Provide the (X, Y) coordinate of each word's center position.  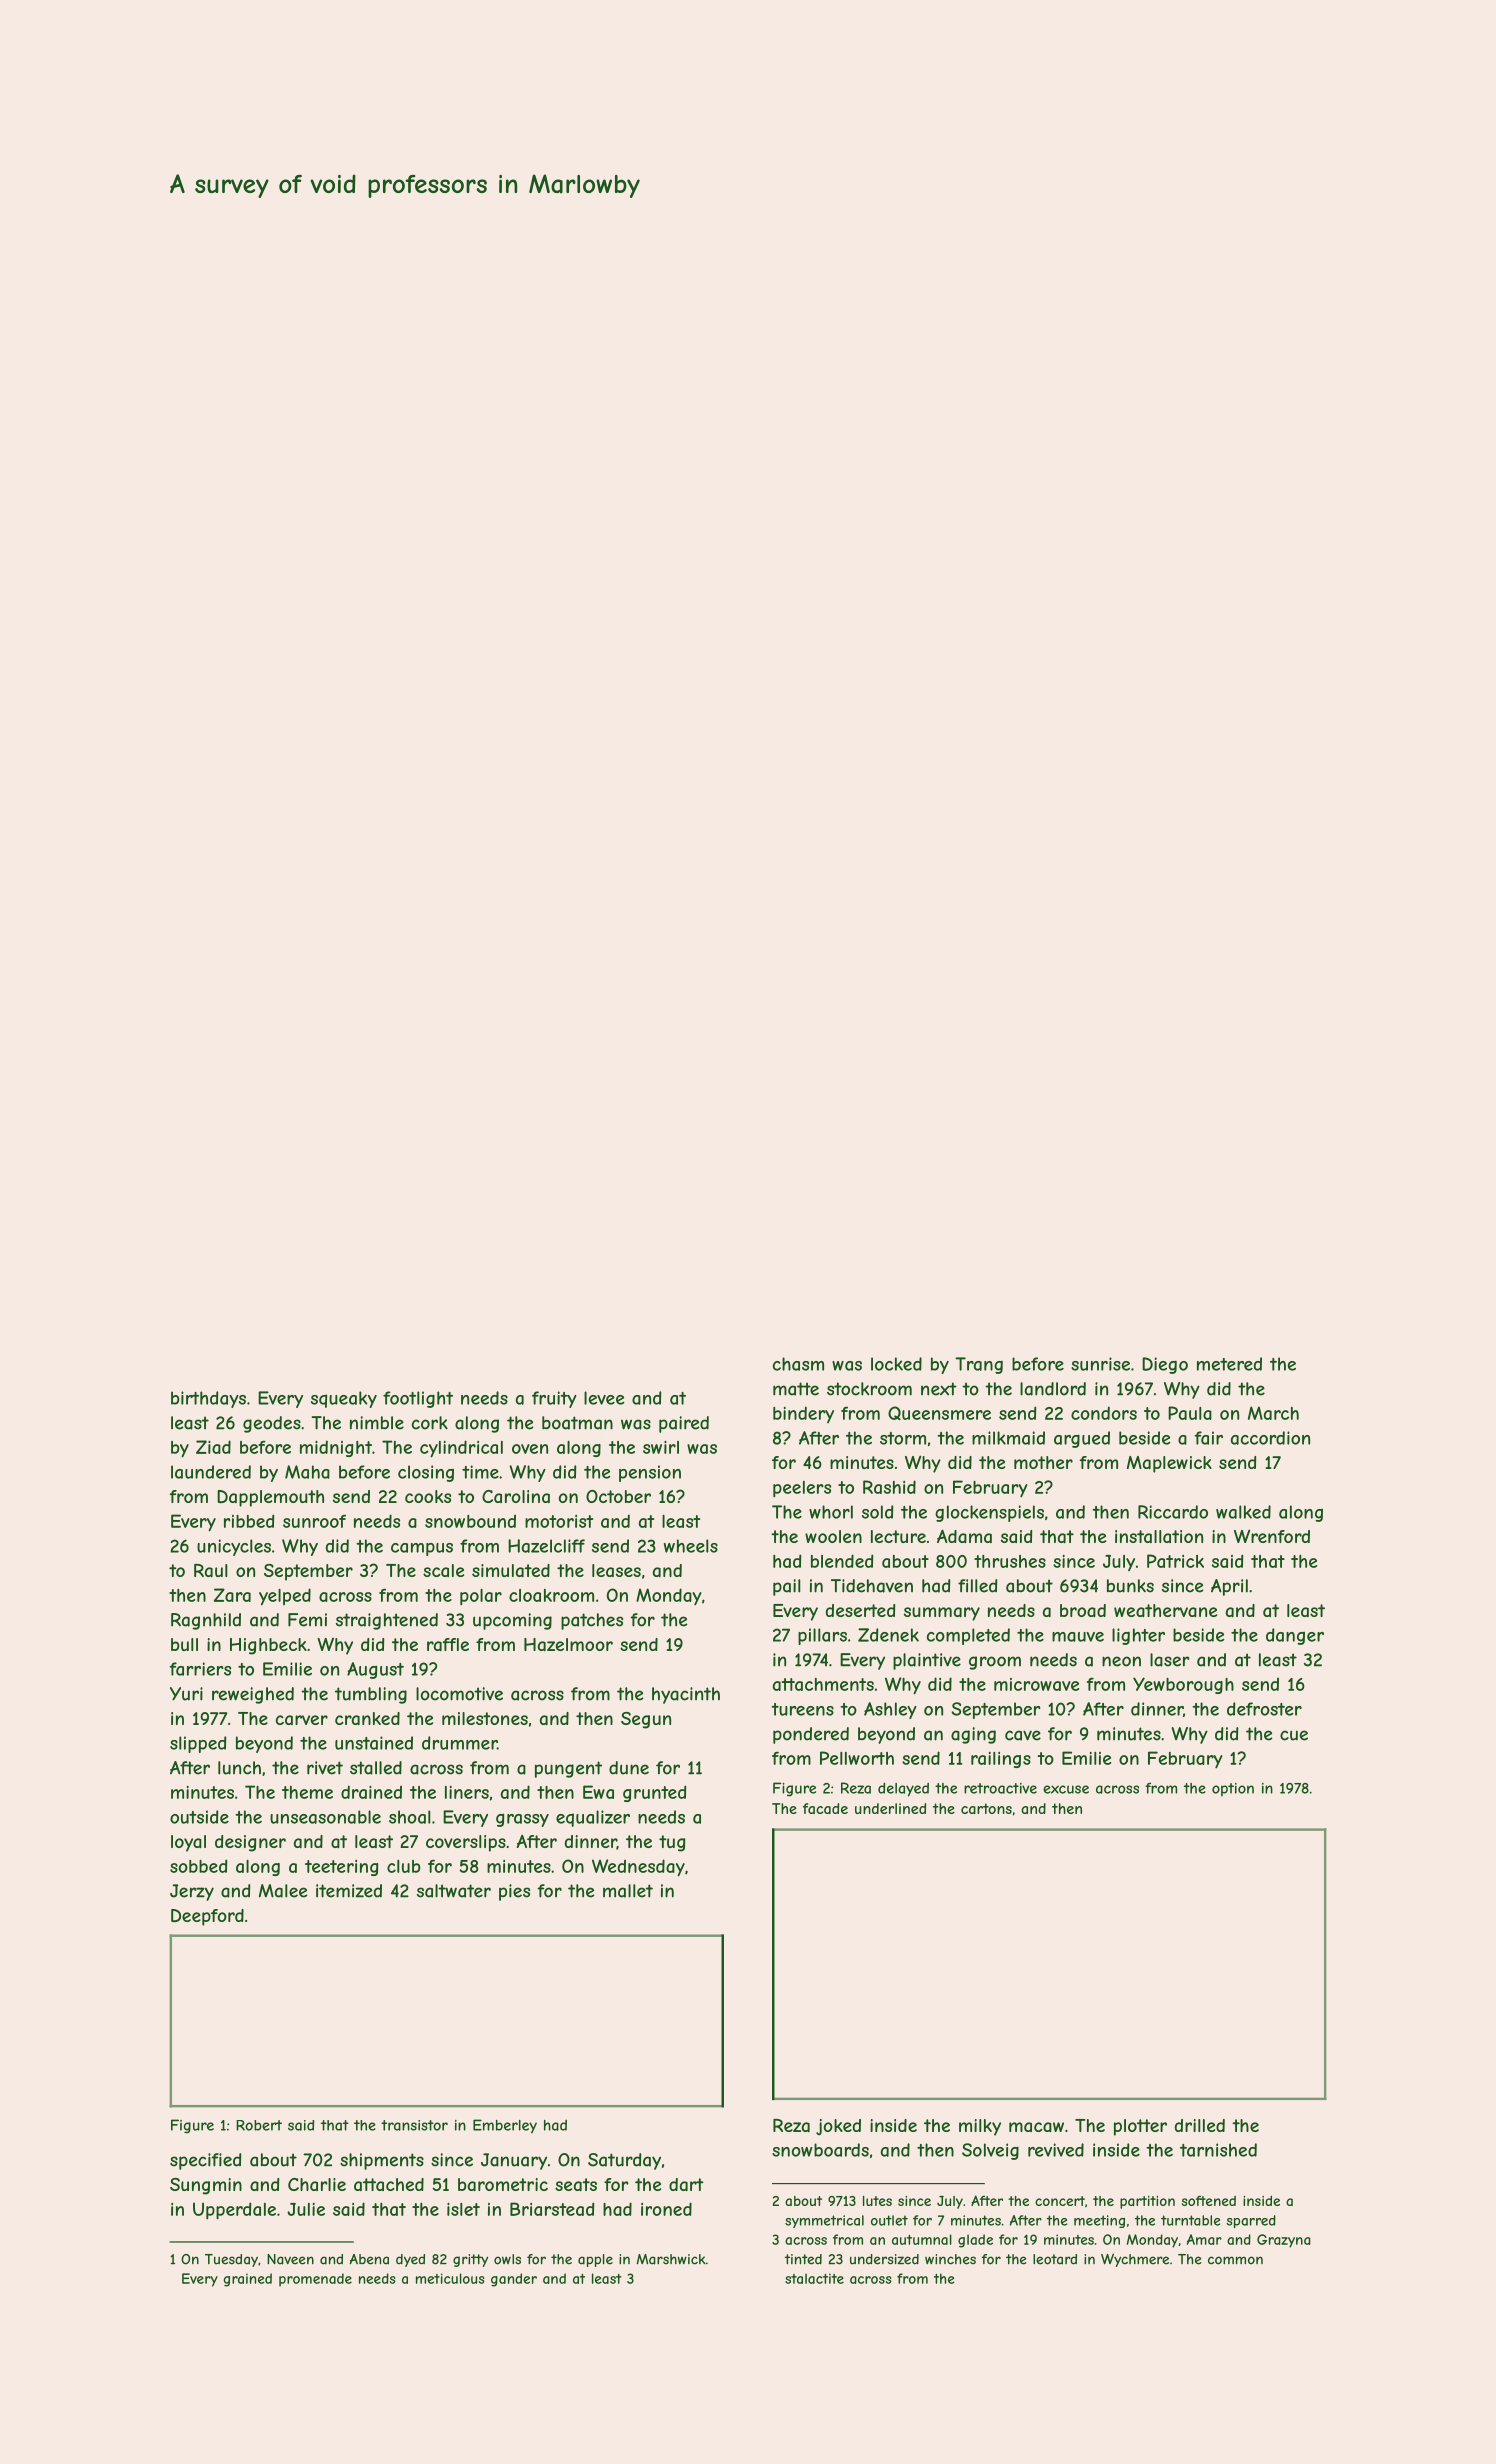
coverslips (466, 1843)
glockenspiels (989, 1513)
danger (1295, 1636)
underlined (890, 1808)
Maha (307, 1472)
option (1233, 1789)
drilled (1200, 2125)
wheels (691, 1546)
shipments (382, 2161)
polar (481, 1597)
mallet (628, 1891)
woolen (833, 1536)
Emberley (505, 2126)
